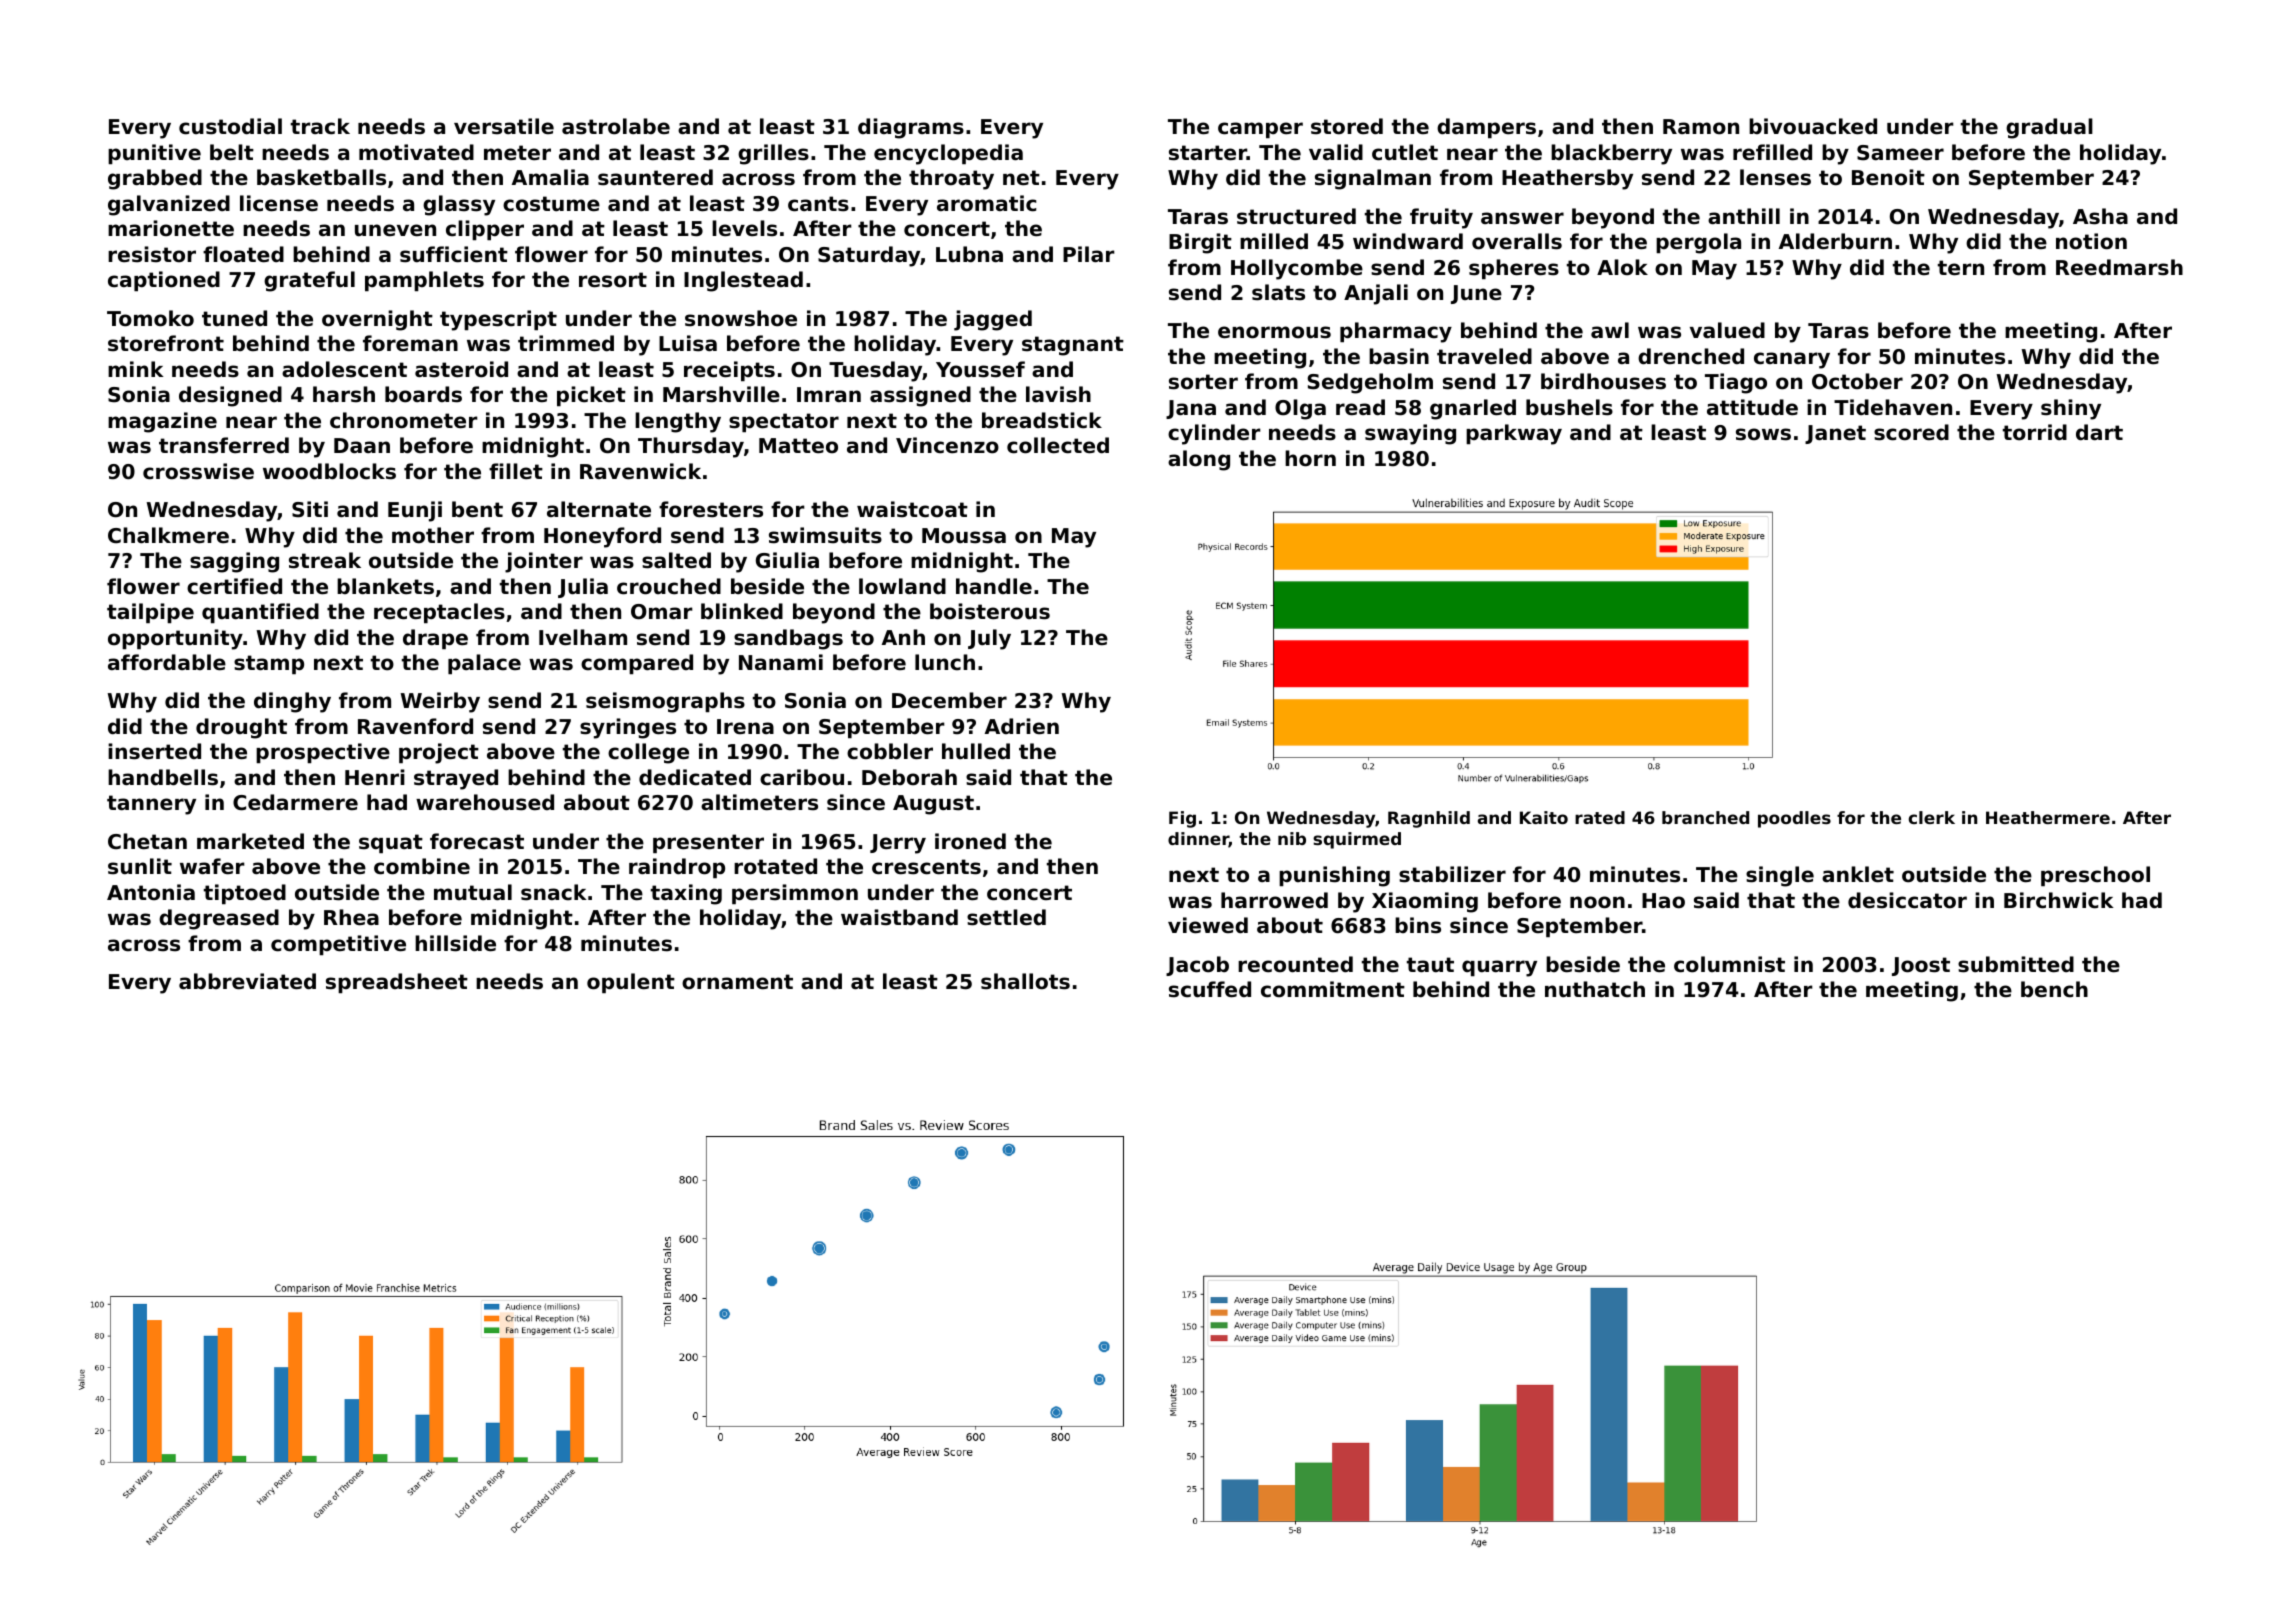 Image resolution: width=2292 pixels, height=1620 pixels. I want to click on shallots, so click(1025, 981).
